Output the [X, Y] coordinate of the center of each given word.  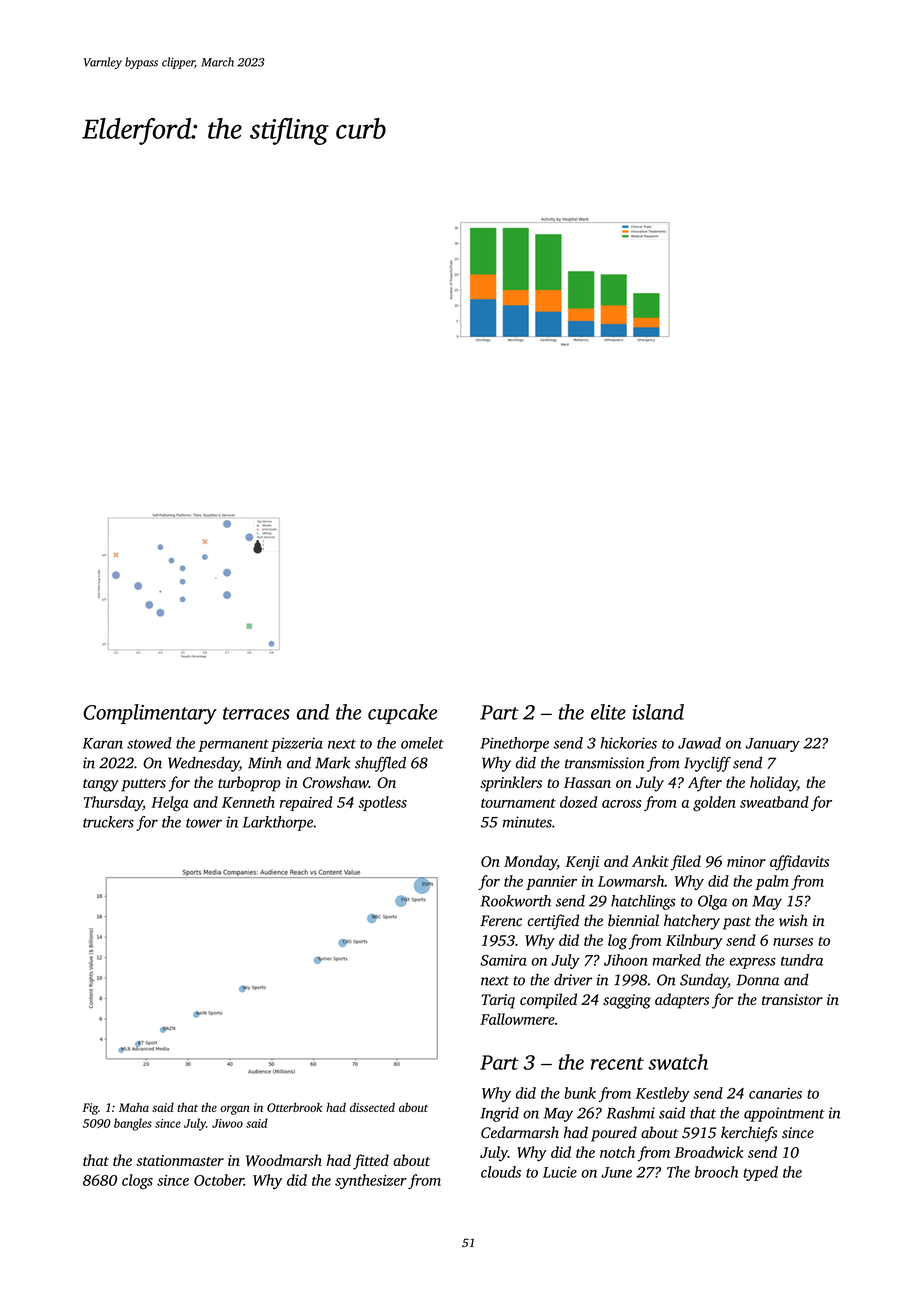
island [658, 712]
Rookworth [516, 901]
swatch [678, 1062]
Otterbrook [295, 1107]
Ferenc [501, 920]
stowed [149, 743]
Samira [503, 960]
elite [608, 712]
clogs [137, 1181]
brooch [716, 1172]
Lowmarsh [631, 881]
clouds [501, 1172]
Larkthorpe [278, 823]
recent [617, 1063]
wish [793, 920]
